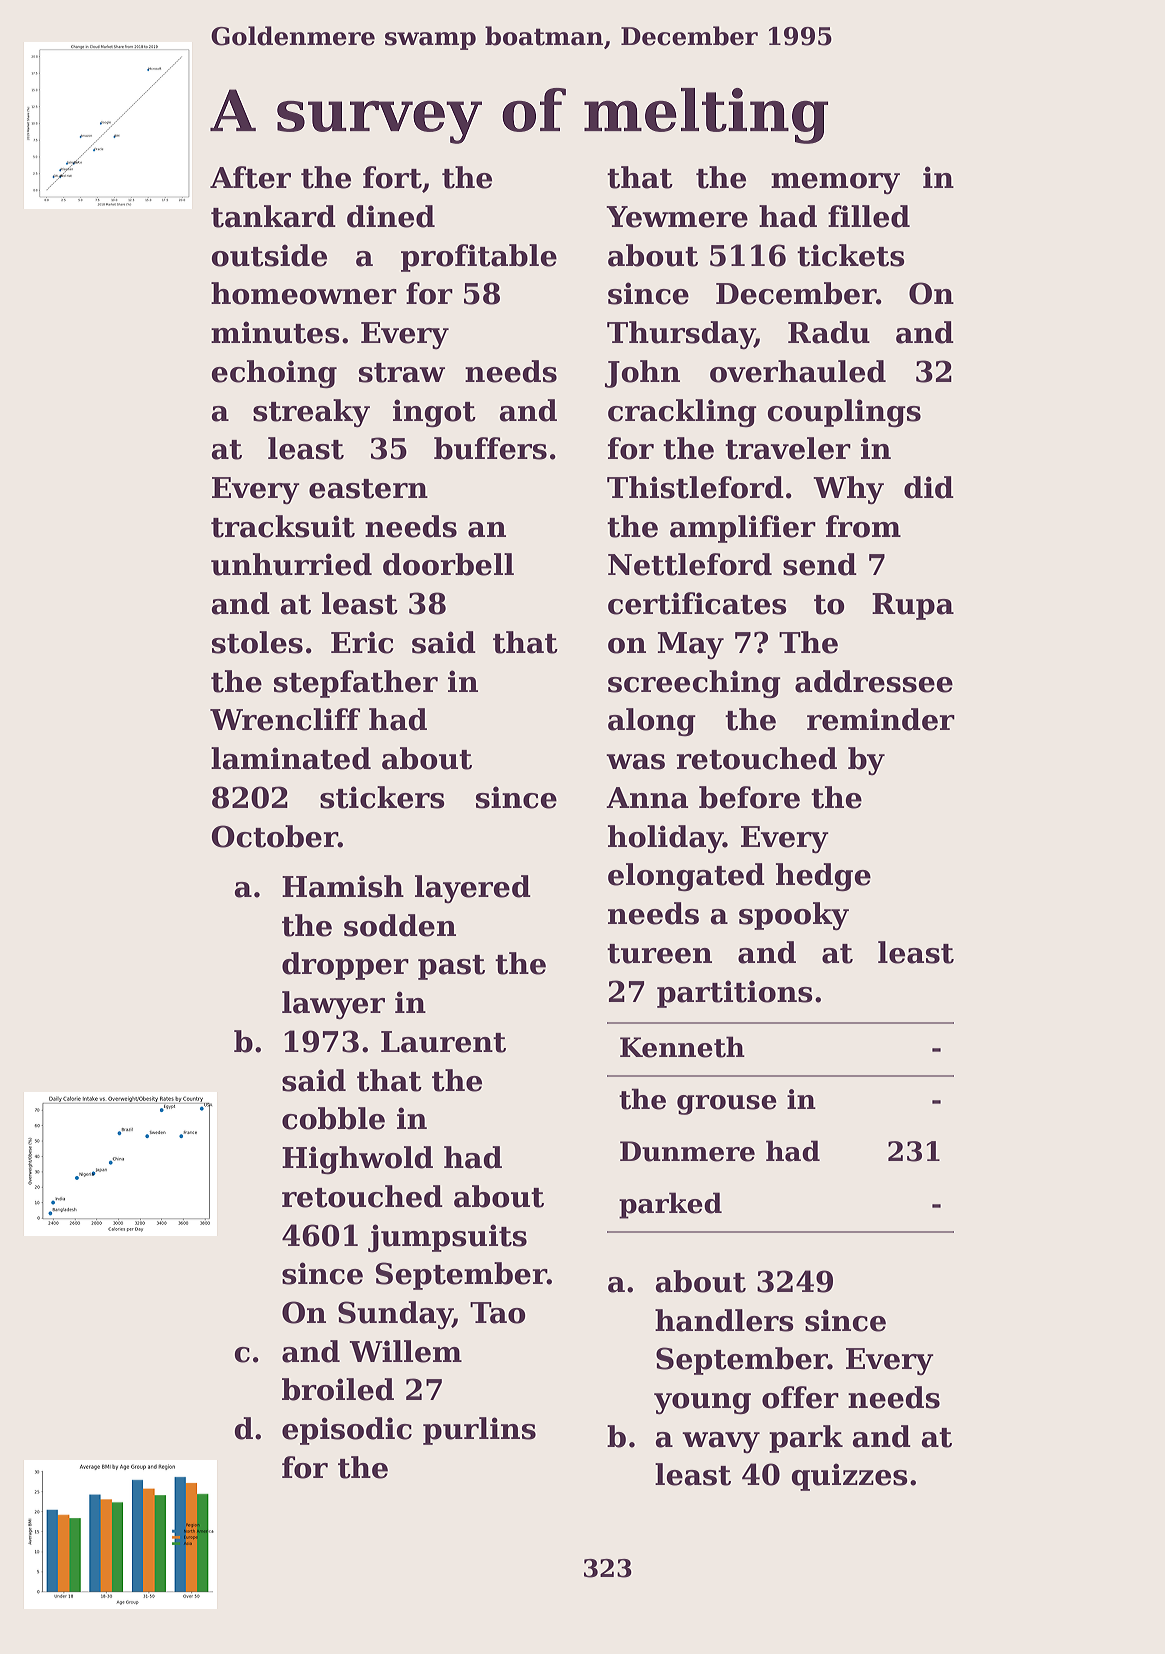 The width and height of the screenshot is (1165, 1654). What do you see at coordinates (835, 183) in the screenshot?
I see `memory` at bounding box center [835, 183].
